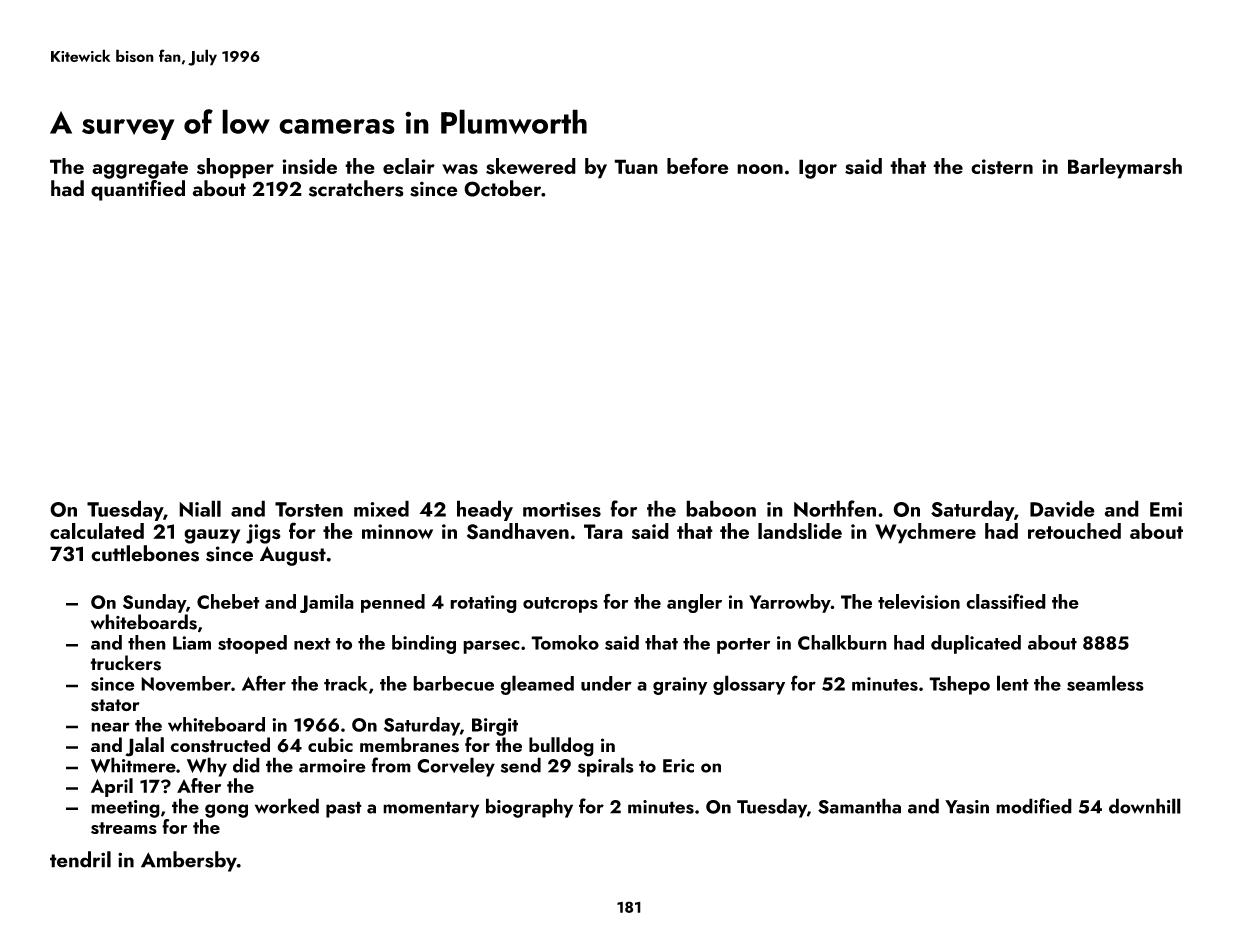  What do you see at coordinates (228, 601) in the screenshot?
I see `Chebet` at bounding box center [228, 601].
